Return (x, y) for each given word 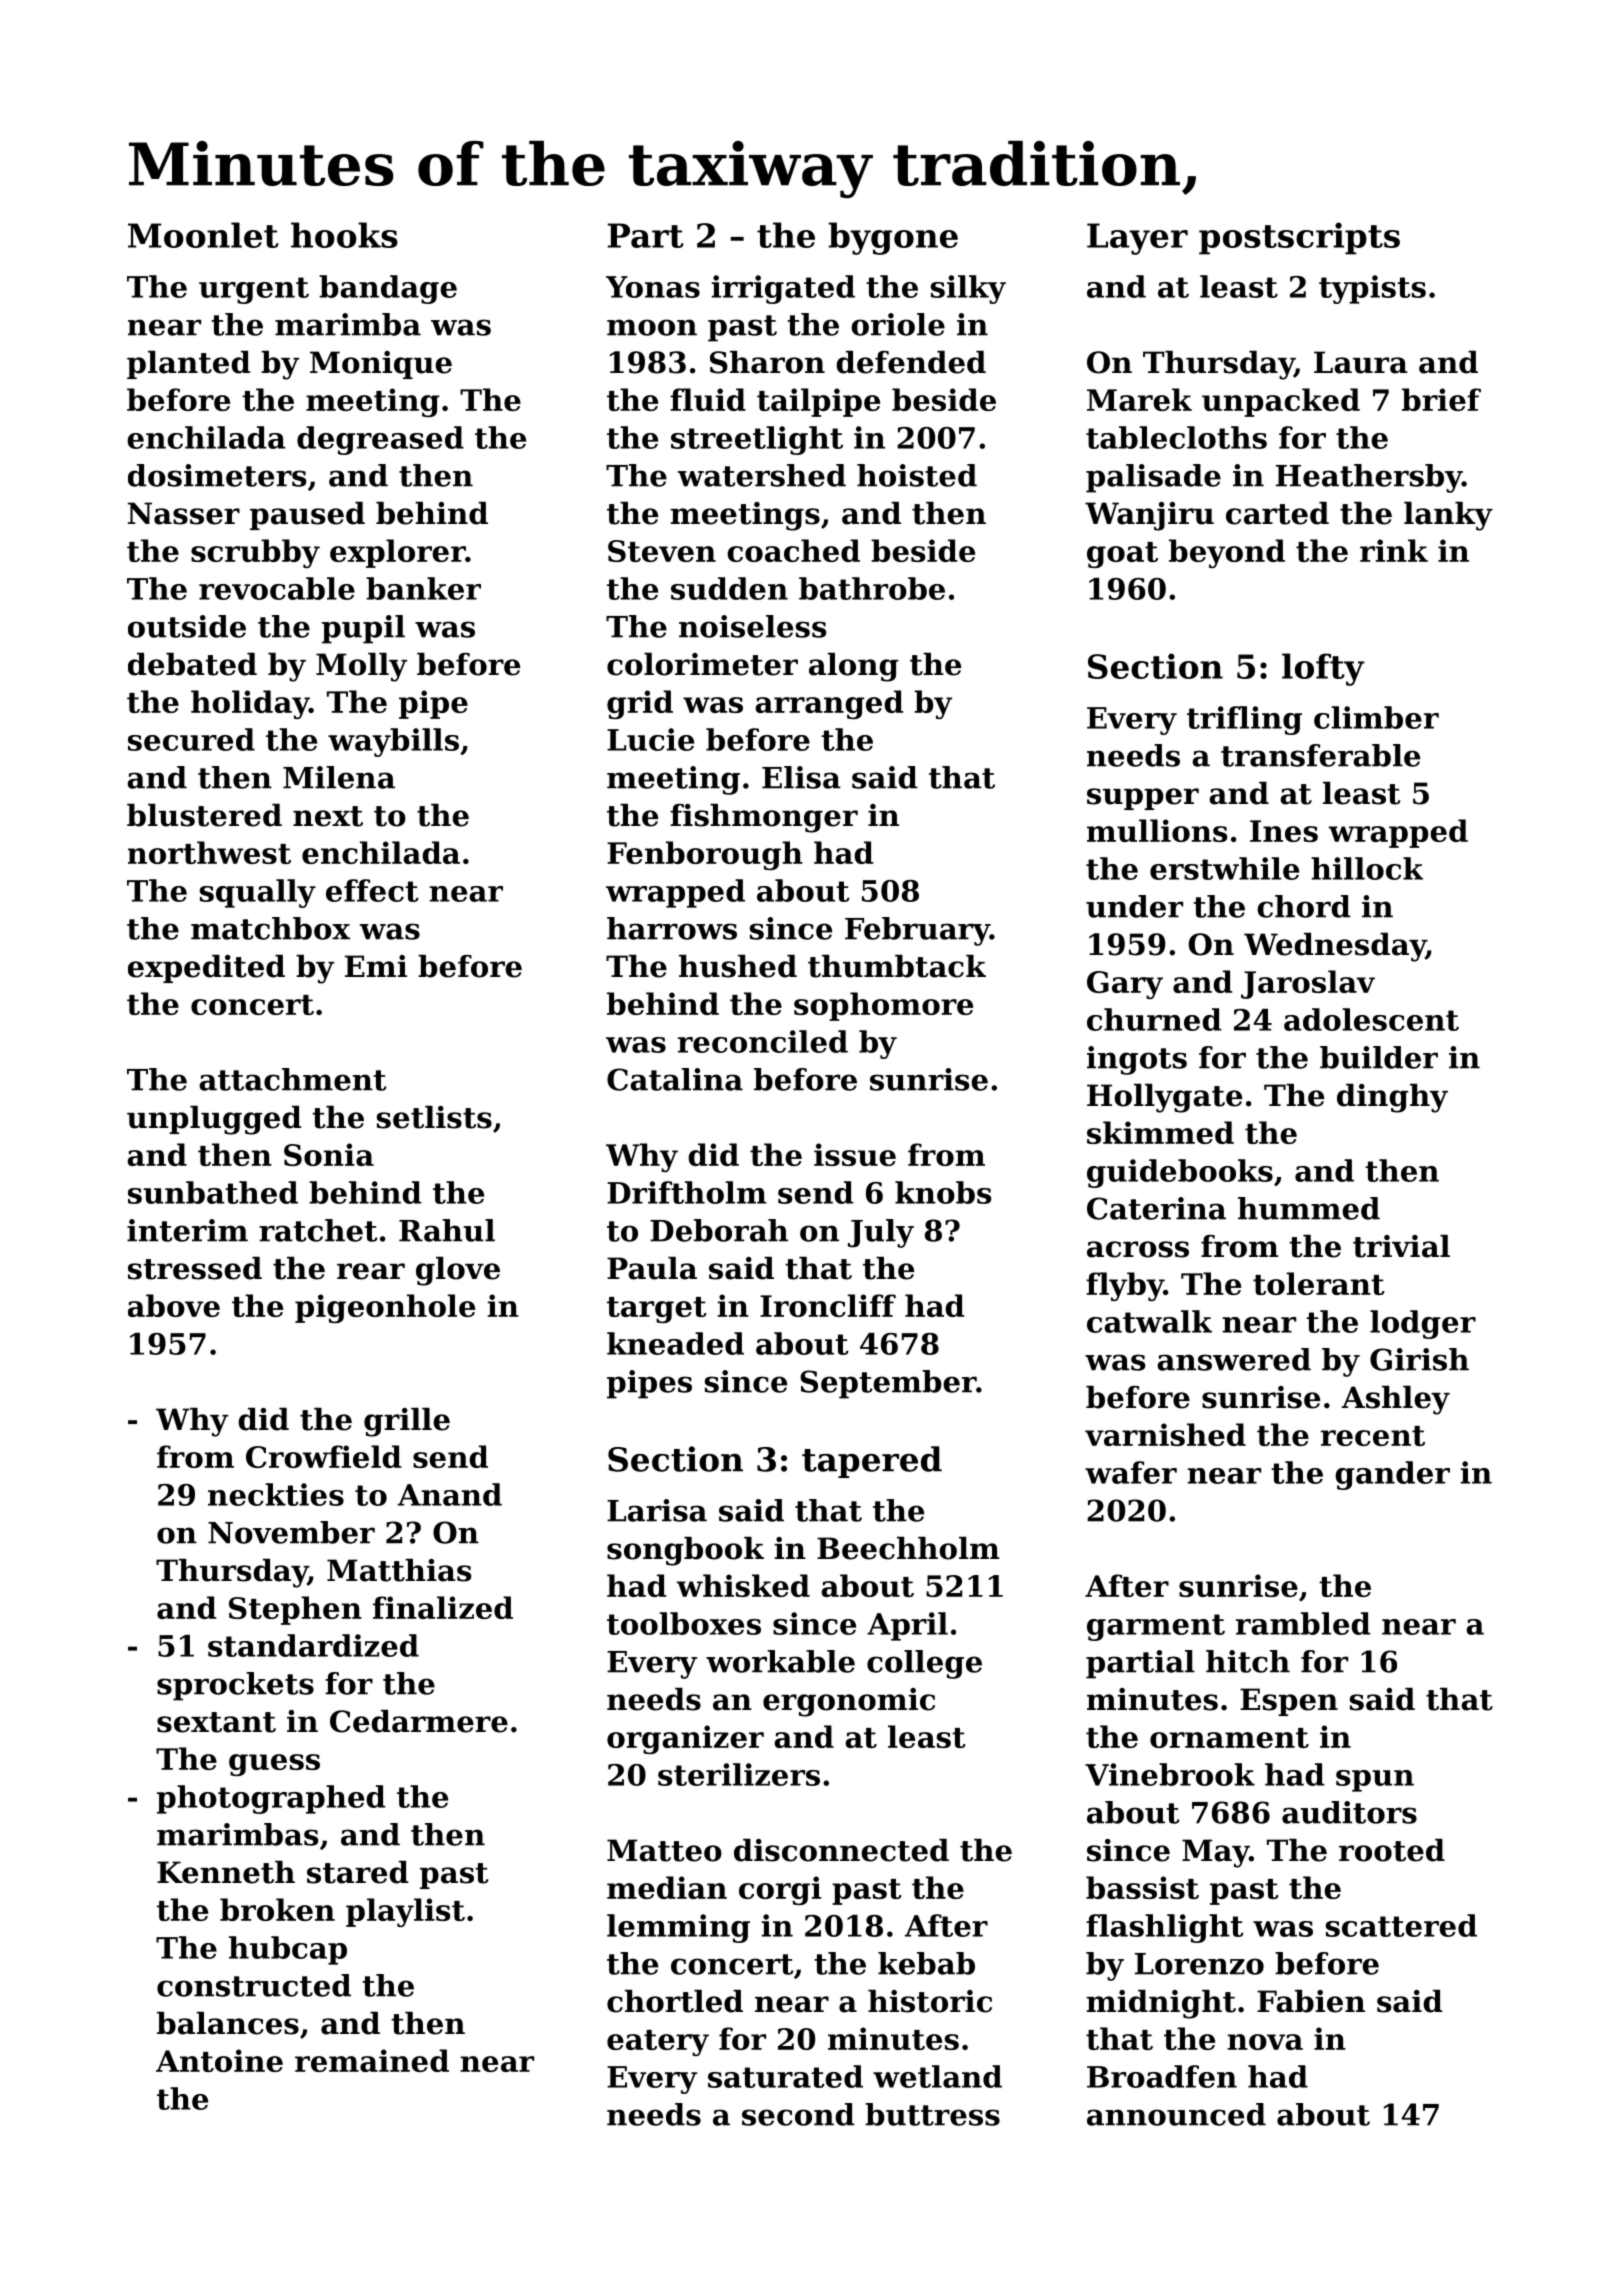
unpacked (1281, 402)
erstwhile (1224, 868)
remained (372, 2060)
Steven (662, 551)
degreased (380, 440)
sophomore (883, 1006)
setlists (434, 1117)
